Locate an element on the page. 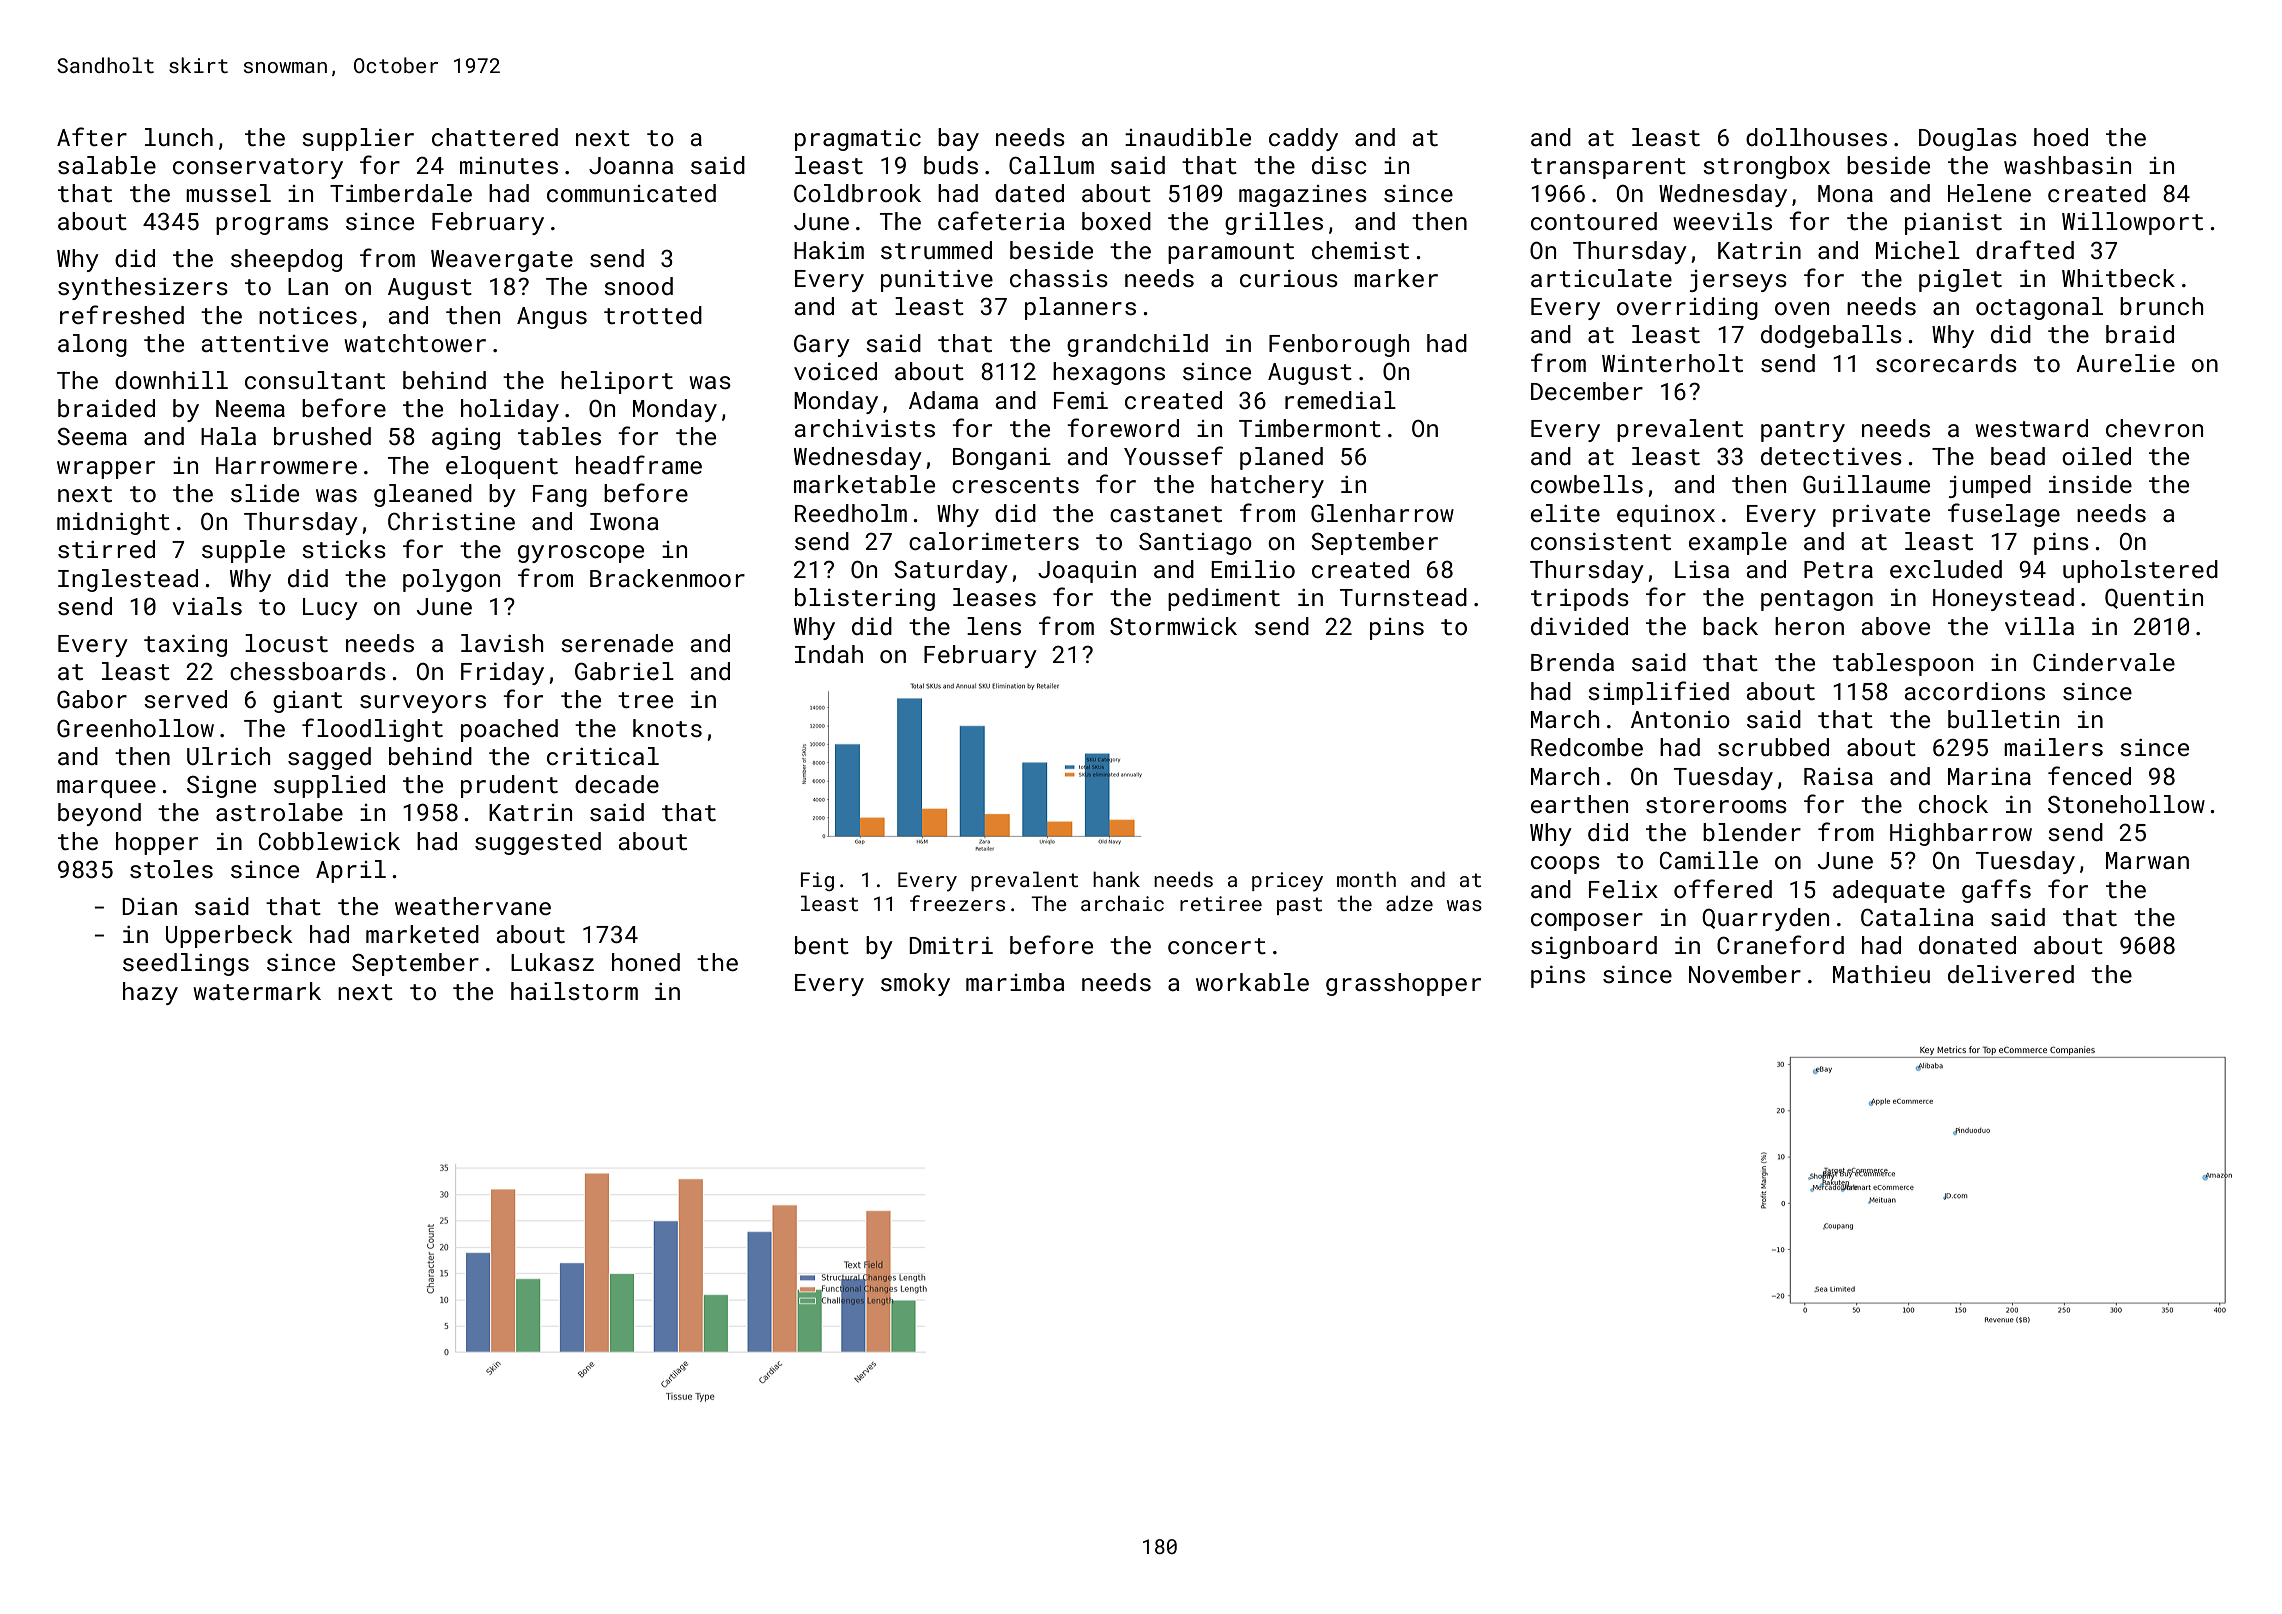 The image size is (2282, 1614). hoed is located at coordinates (2061, 137).
